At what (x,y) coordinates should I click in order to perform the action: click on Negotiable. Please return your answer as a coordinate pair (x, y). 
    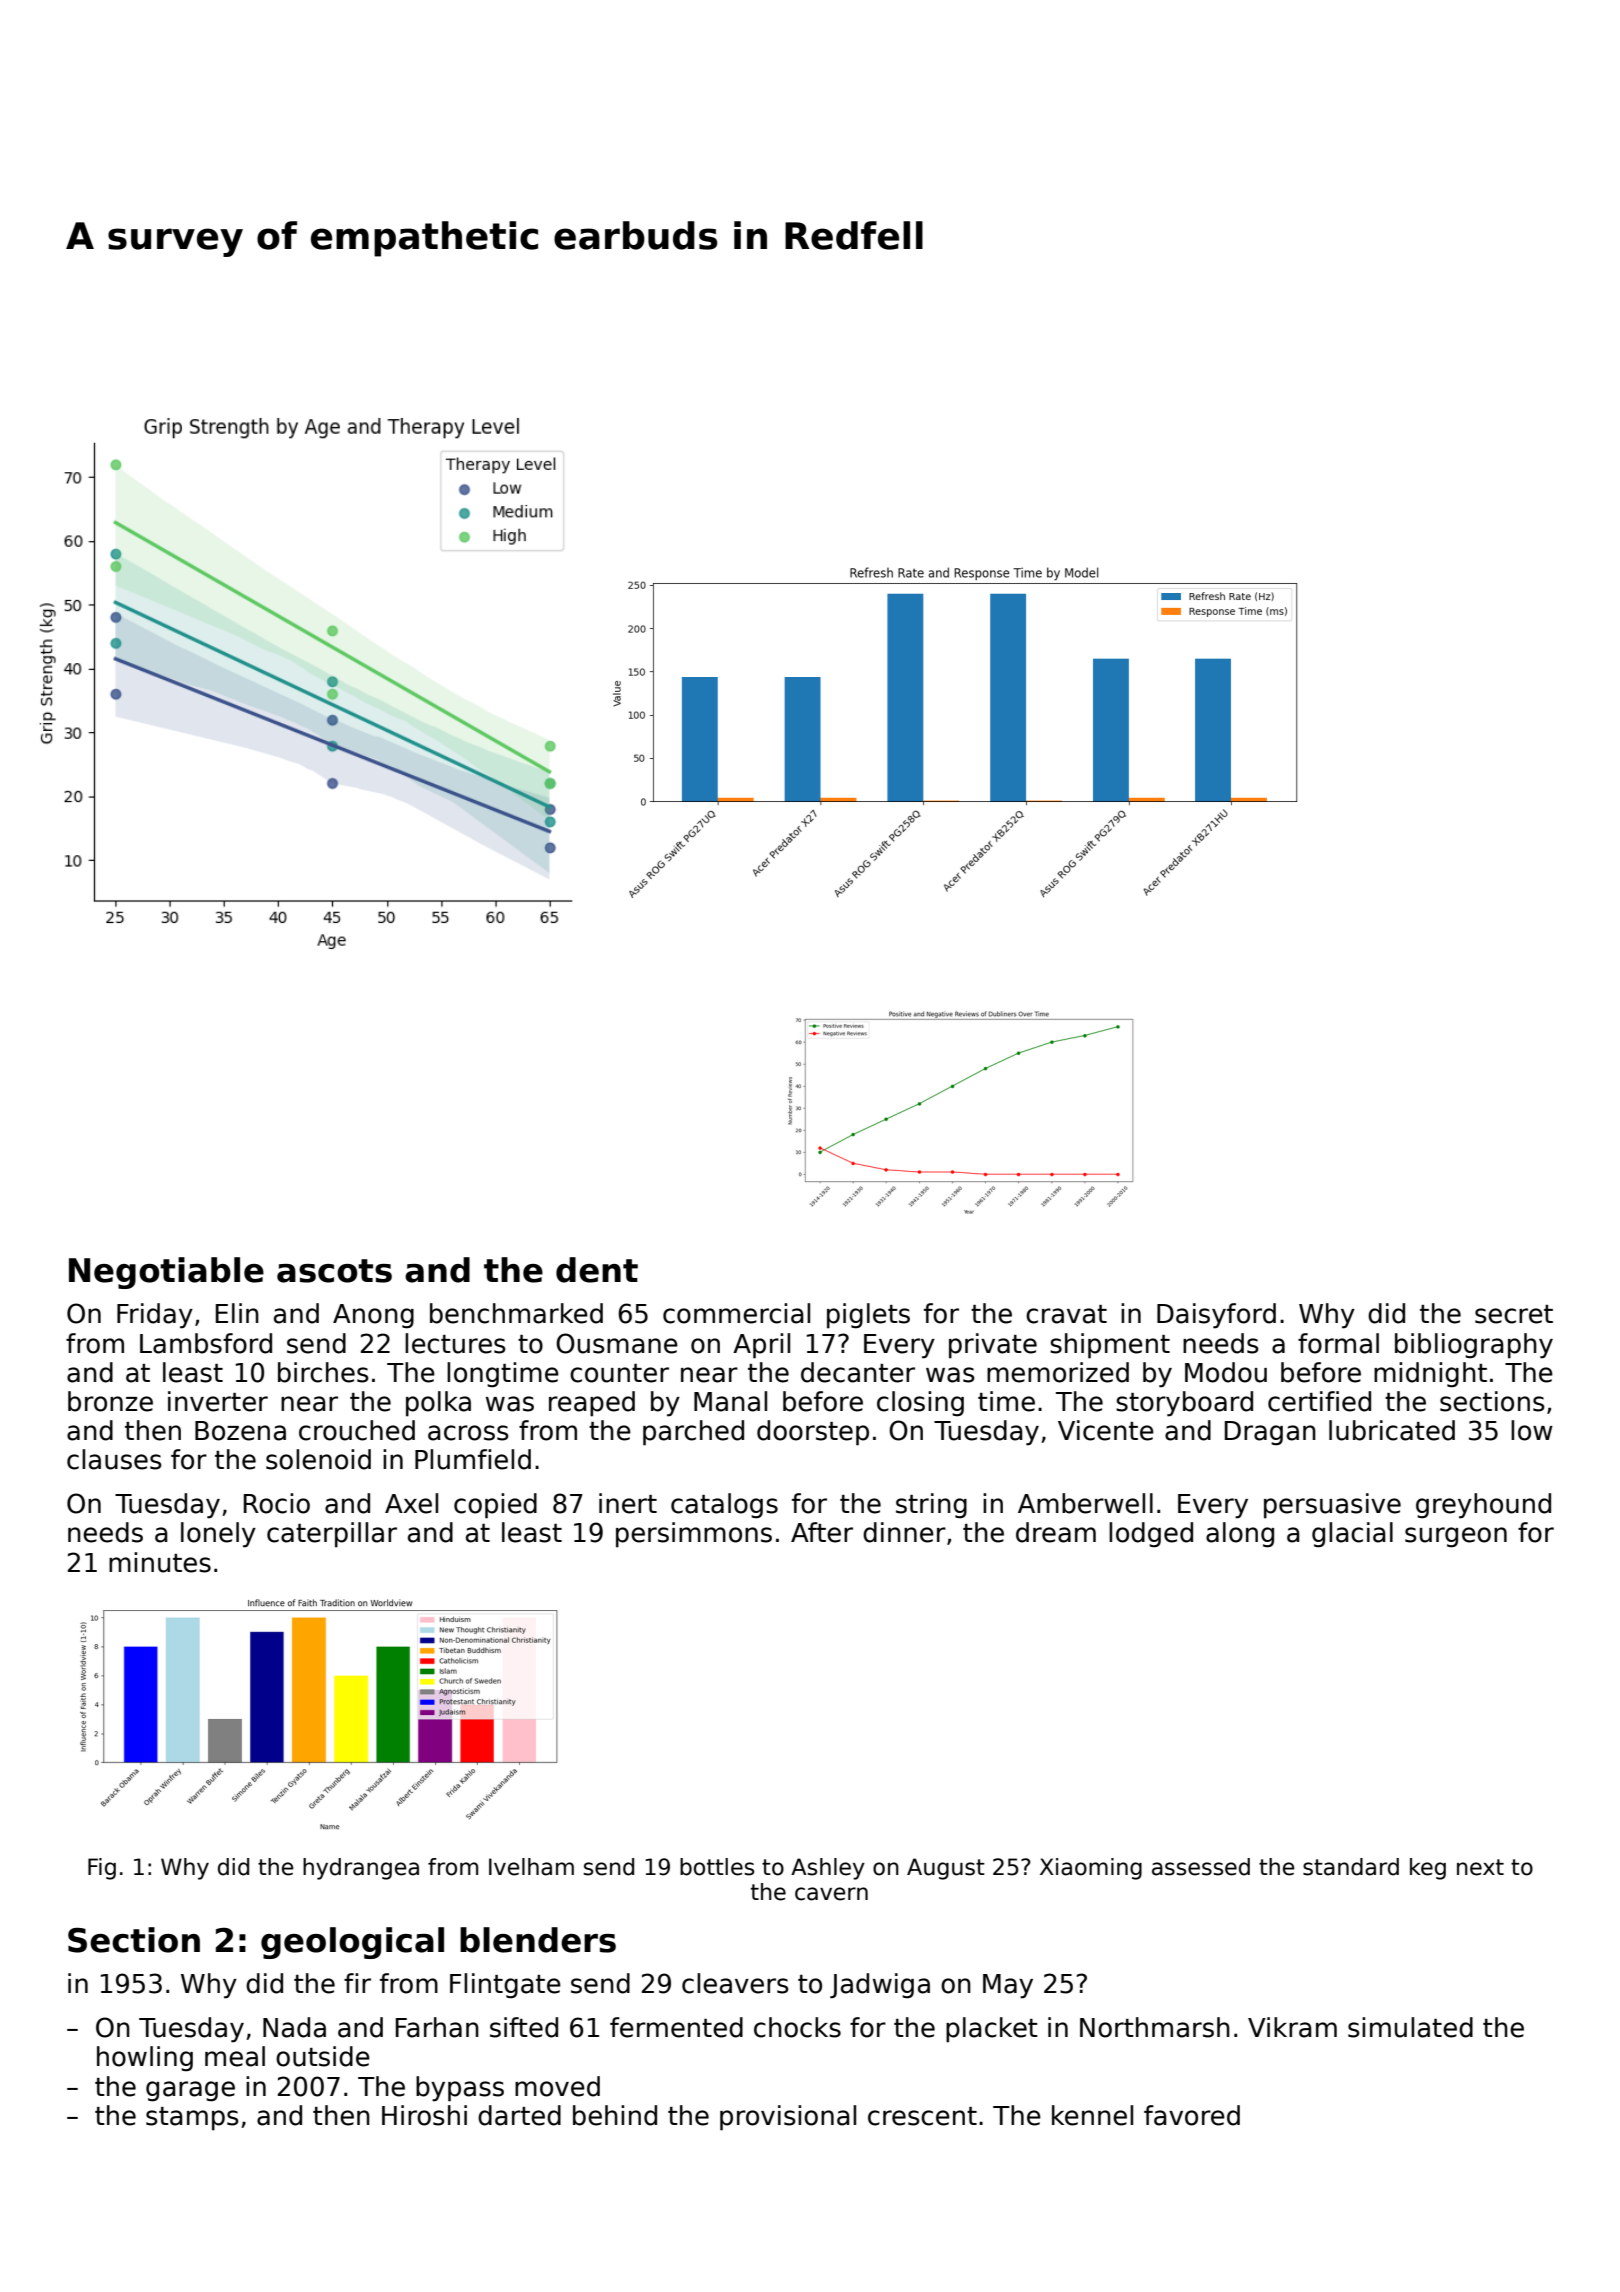
    Looking at the image, I should click on (166, 1273).
